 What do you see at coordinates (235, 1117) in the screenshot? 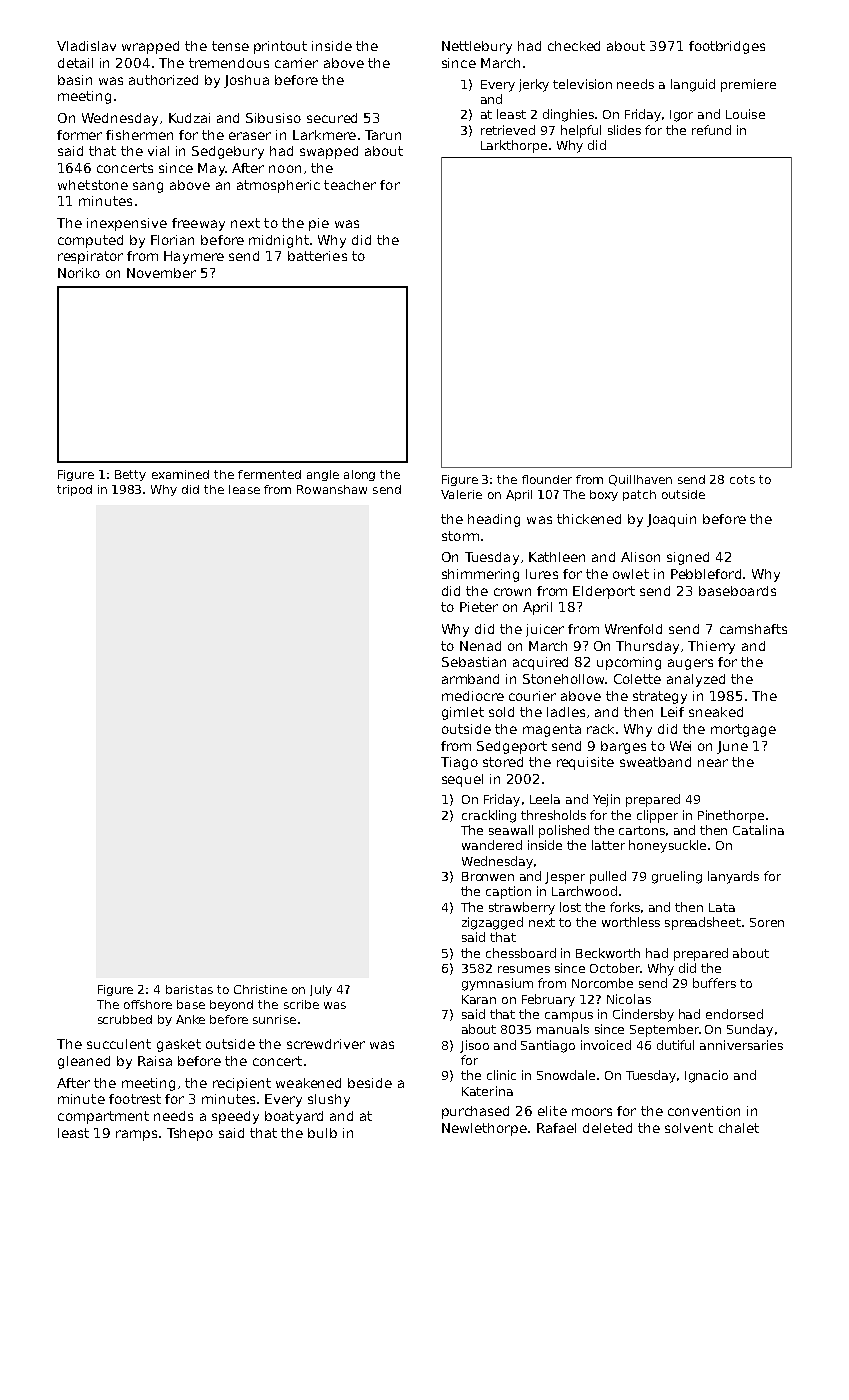
I see `speedy` at bounding box center [235, 1117].
